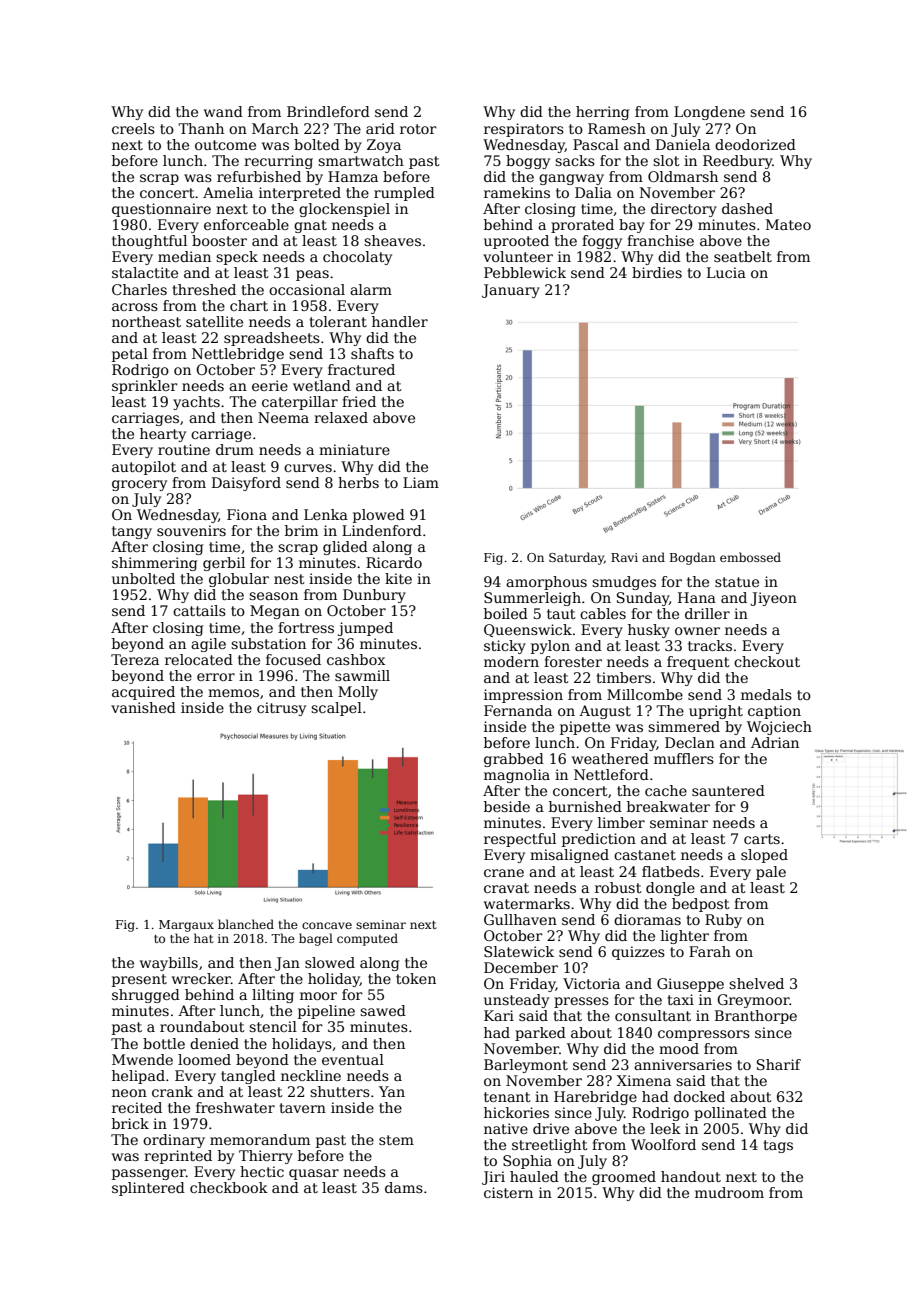  What do you see at coordinates (668, 806) in the screenshot?
I see `breakwater` at bounding box center [668, 806].
